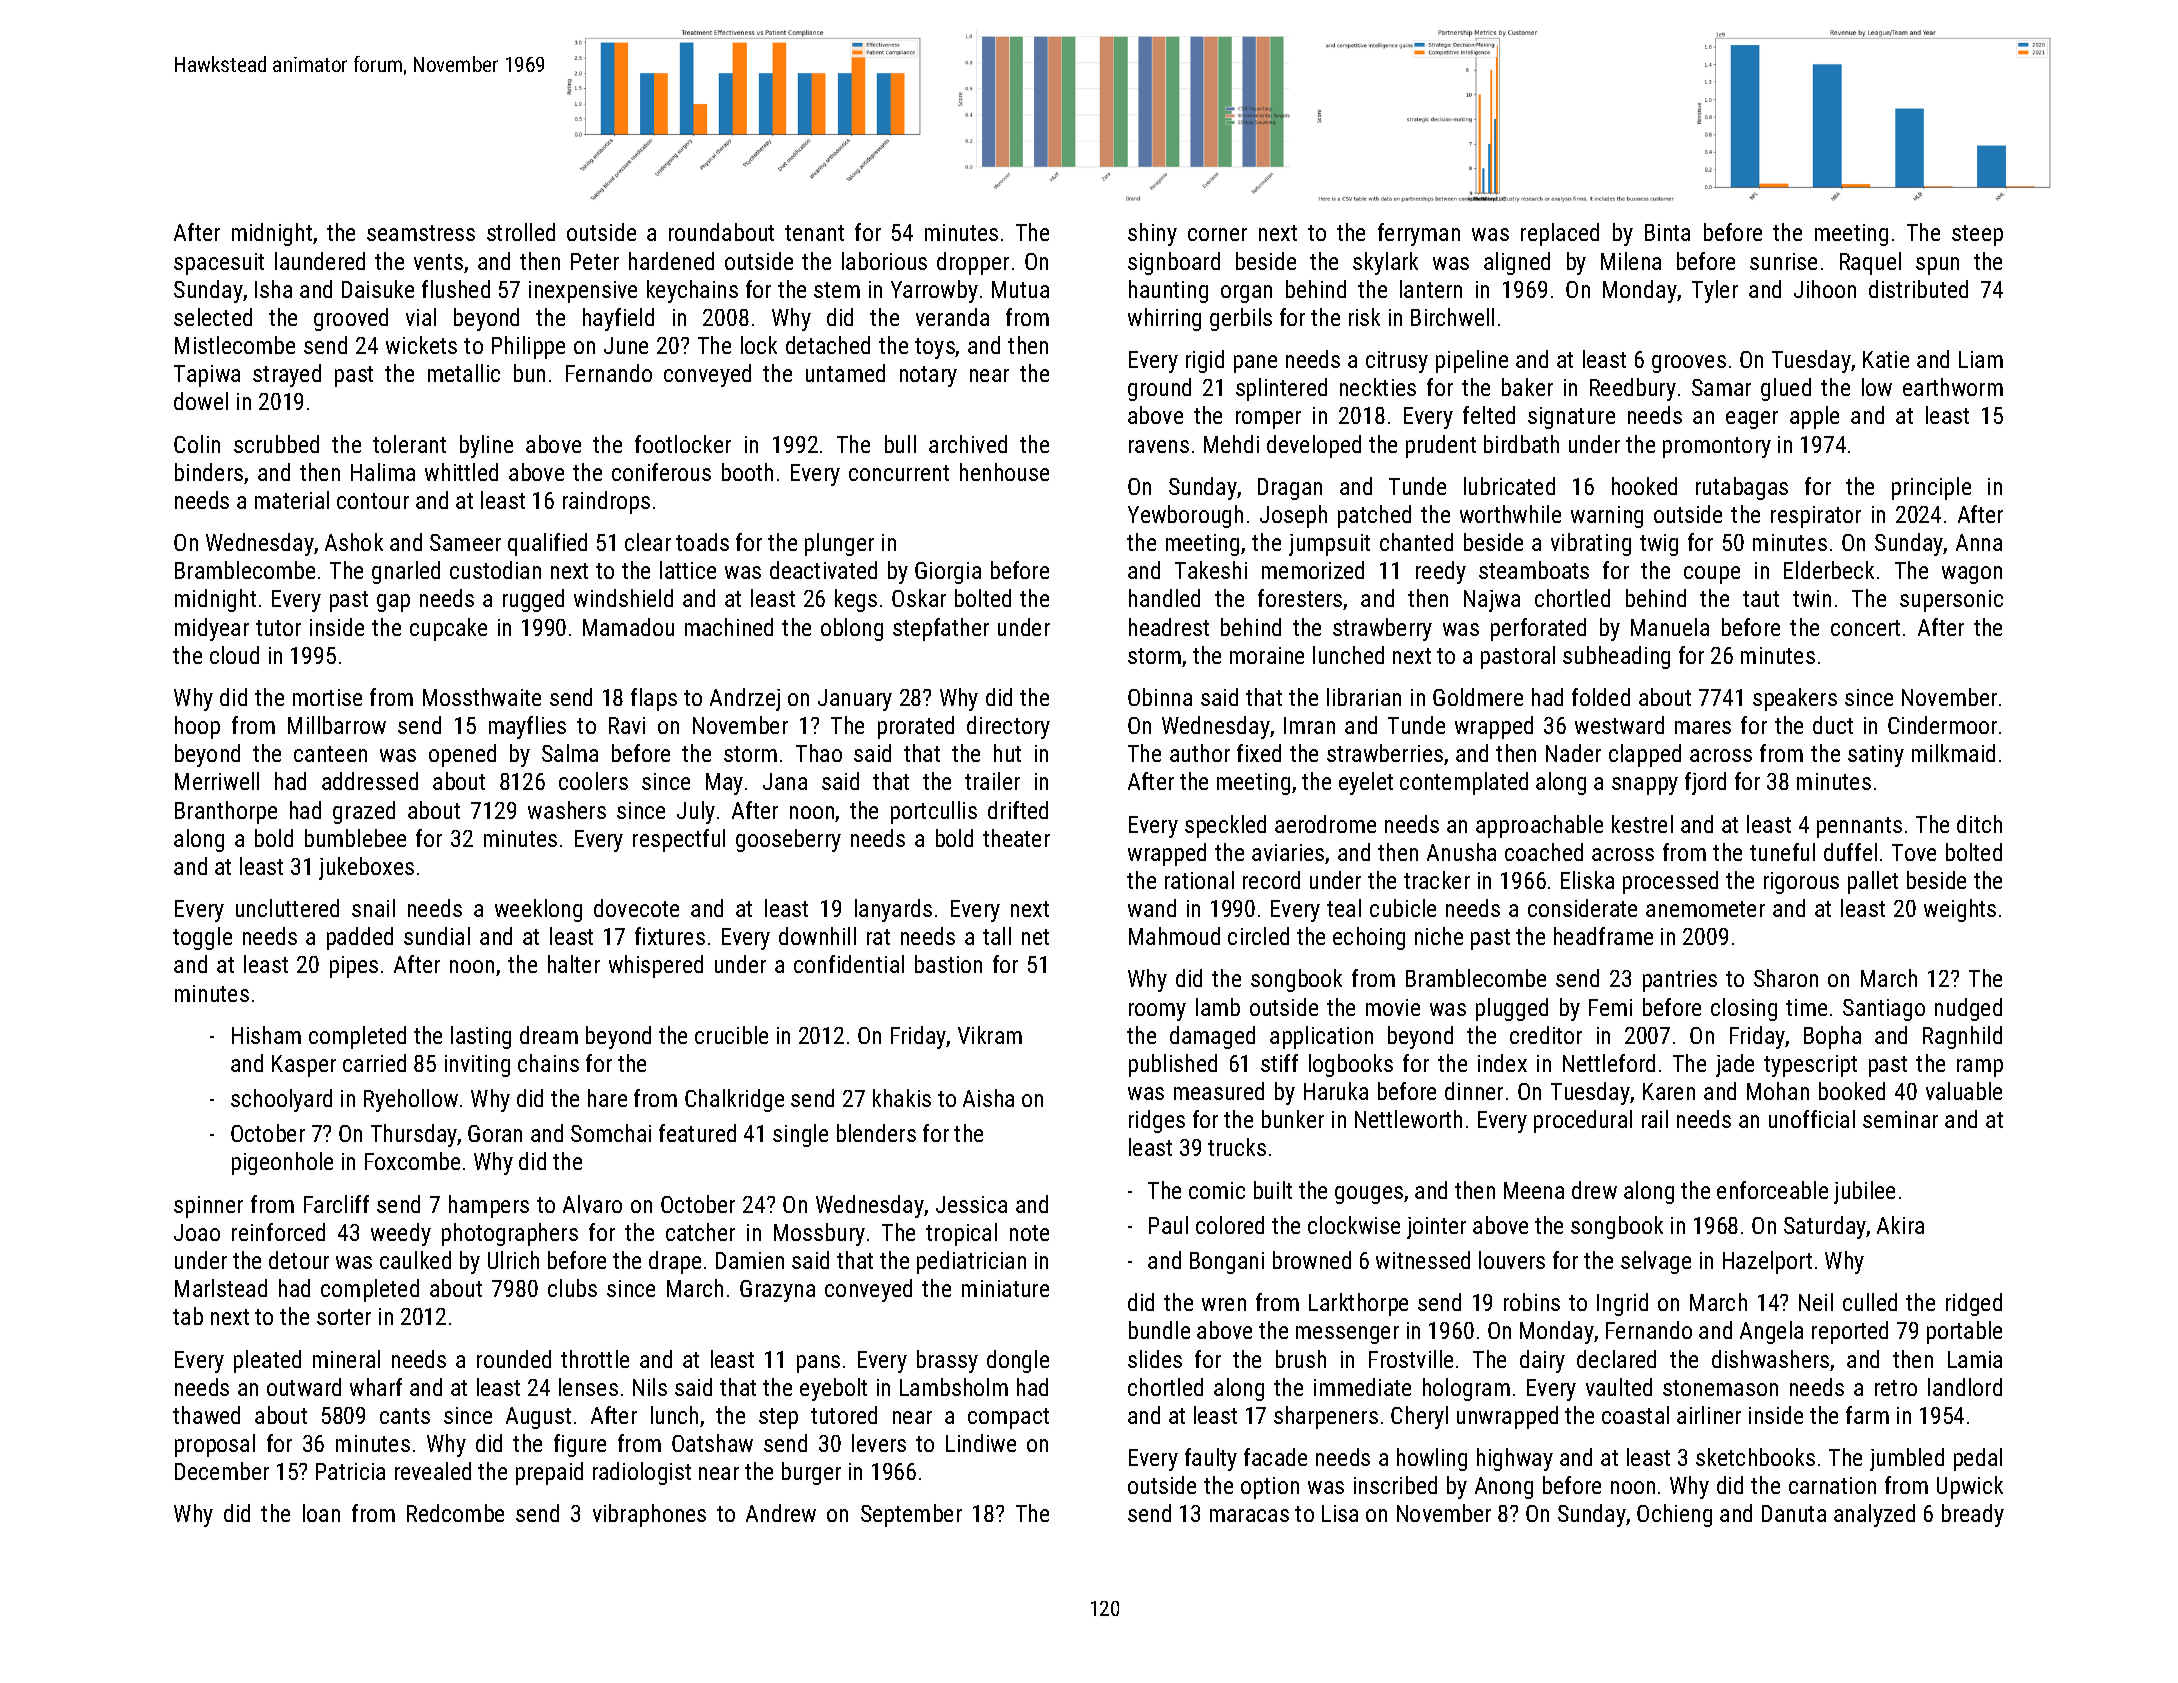  What do you see at coordinates (267, 1361) in the document?
I see `pleated` at bounding box center [267, 1361].
